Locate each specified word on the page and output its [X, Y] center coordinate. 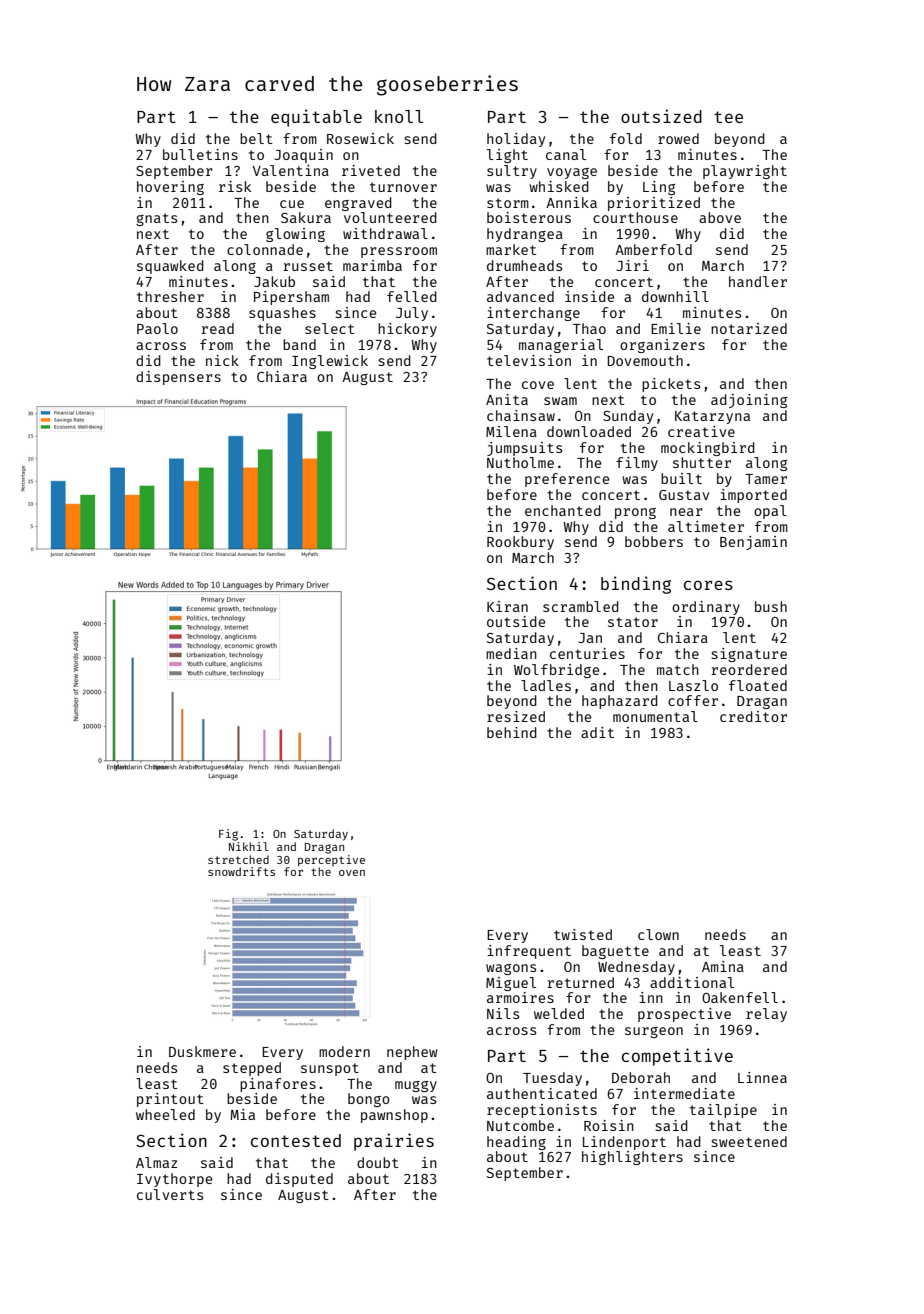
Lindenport [624, 1143]
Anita [507, 399]
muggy [416, 1086]
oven [352, 873]
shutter [702, 462]
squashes [282, 314]
